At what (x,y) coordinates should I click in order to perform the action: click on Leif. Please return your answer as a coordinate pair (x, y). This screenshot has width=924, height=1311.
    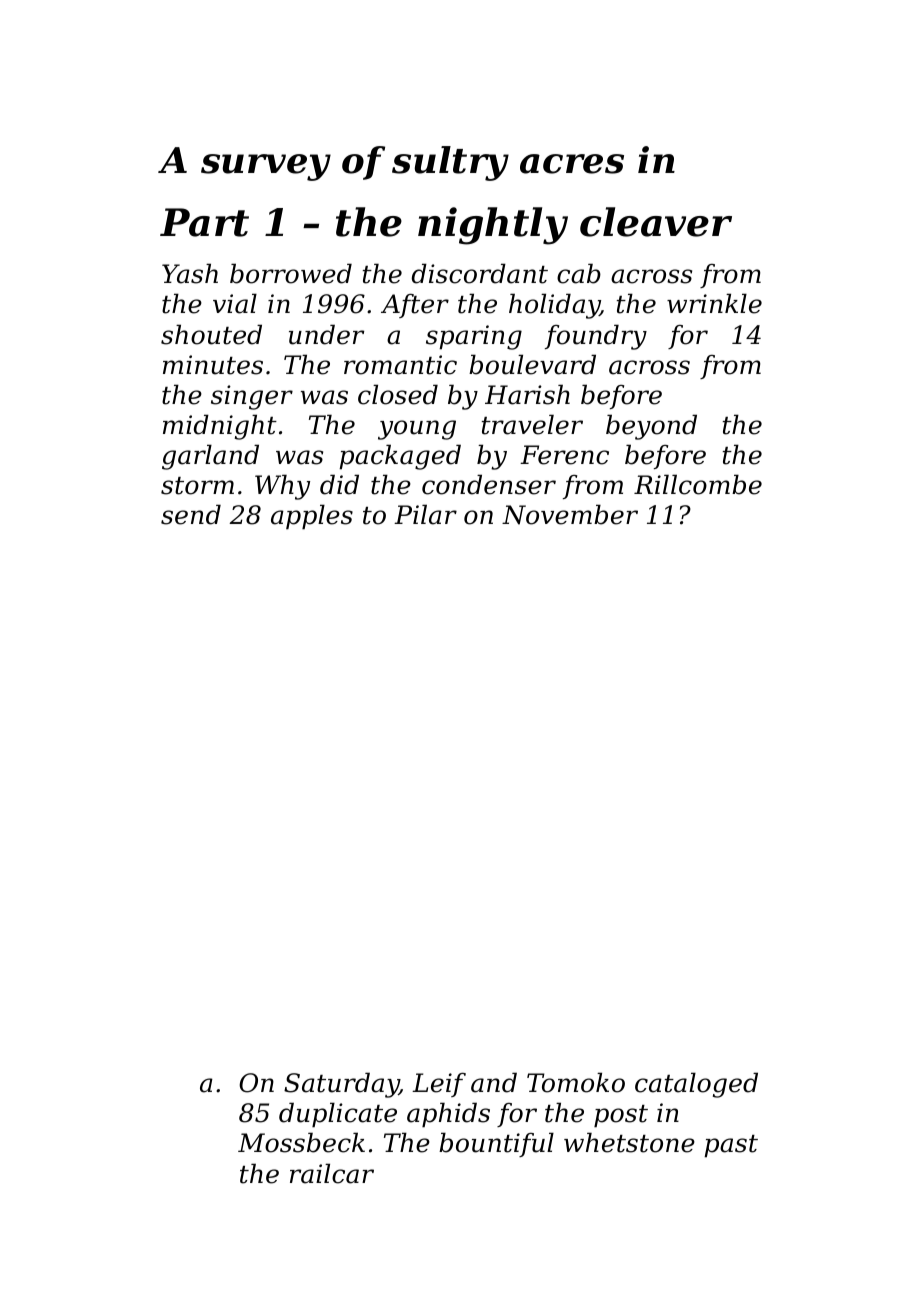
    Looking at the image, I should click on (439, 1085).
